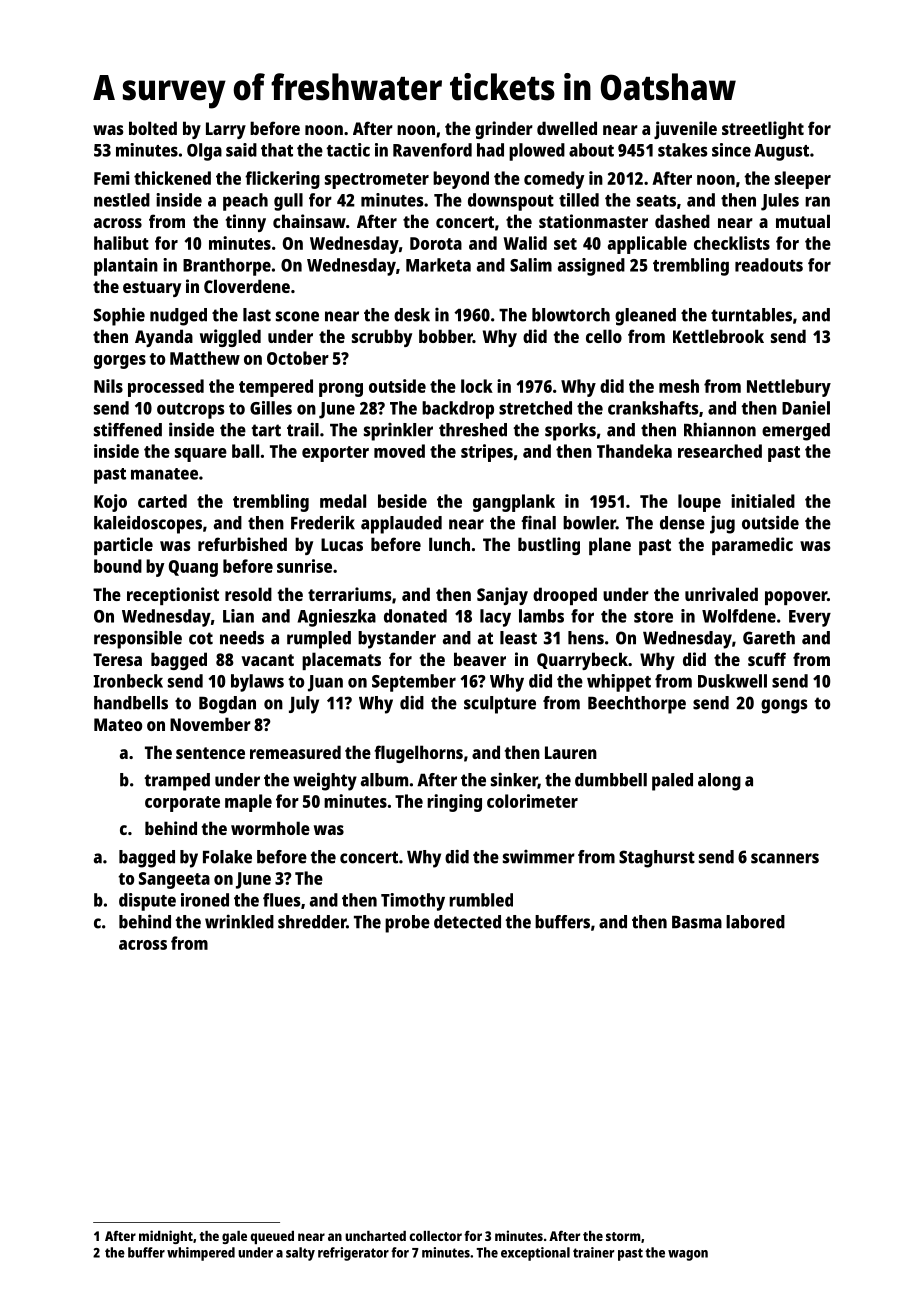  What do you see at coordinates (685, 130) in the screenshot?
I see `juvenile` at bounding box center [685, 130].
